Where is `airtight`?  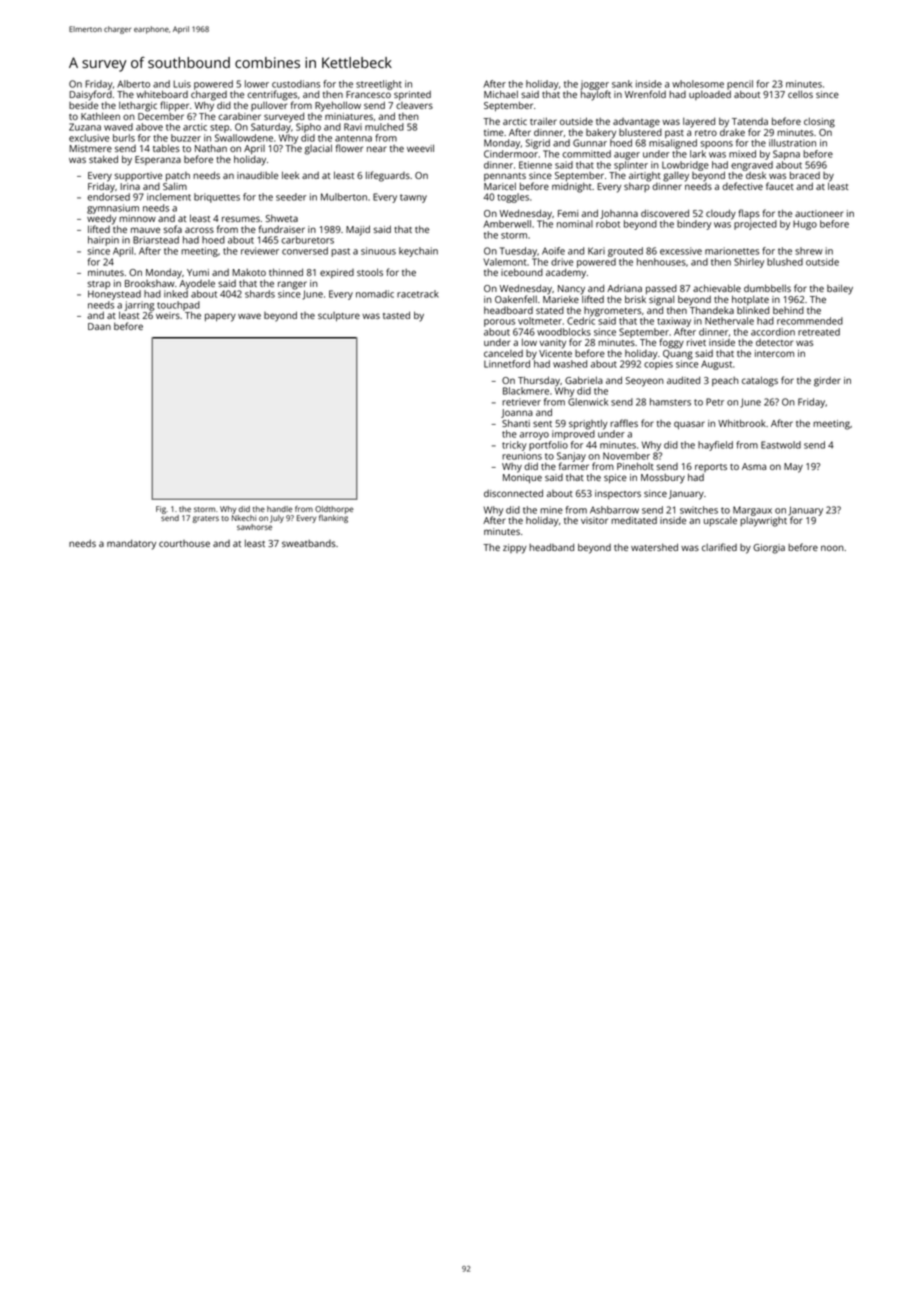
airtight is located at coordinates (645, 177).
